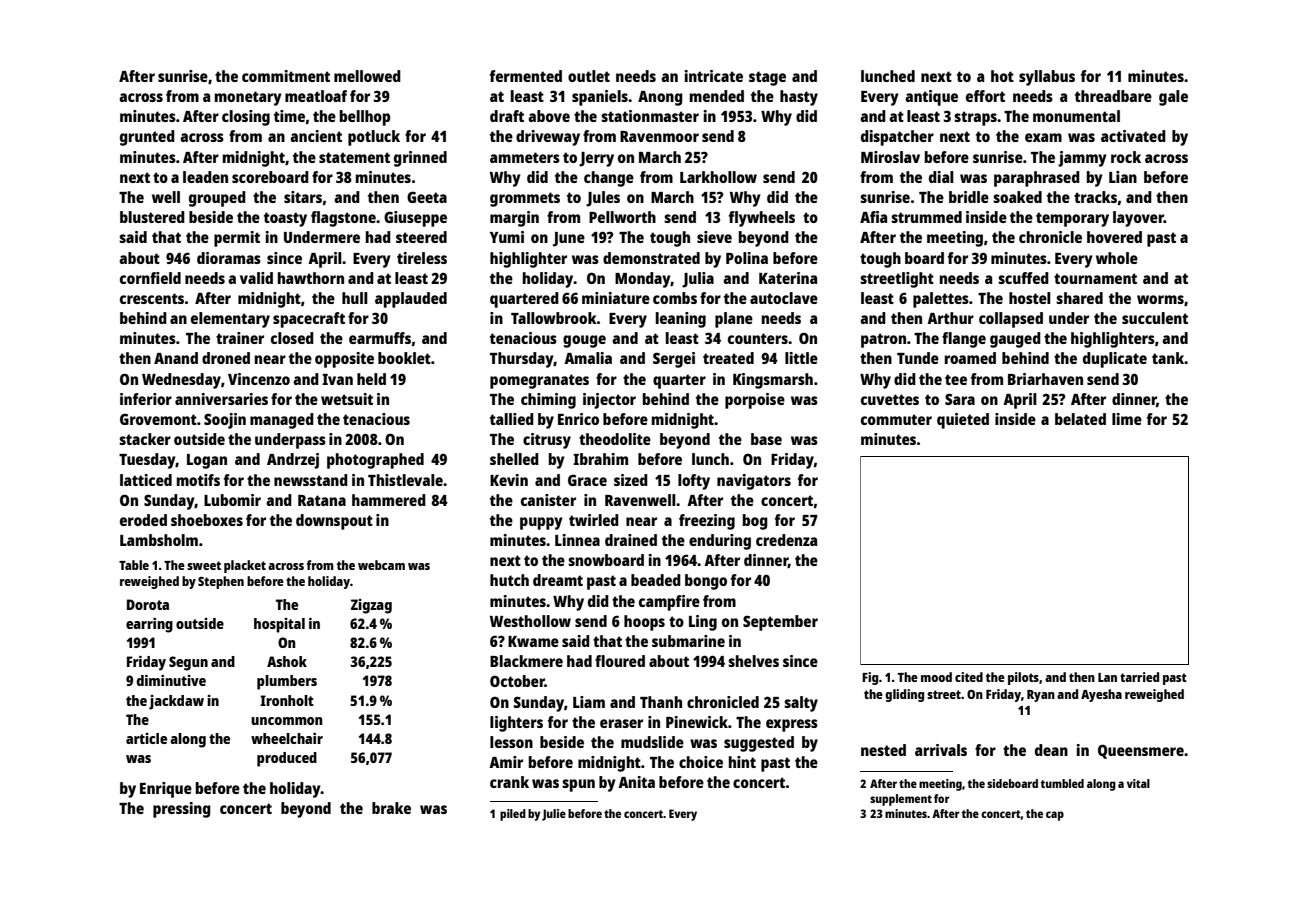 This page has width=1308, height=924. What do you see at coordinates (615, 439) in the page?
I see `theodolite` at bounding box center [615, 439].
